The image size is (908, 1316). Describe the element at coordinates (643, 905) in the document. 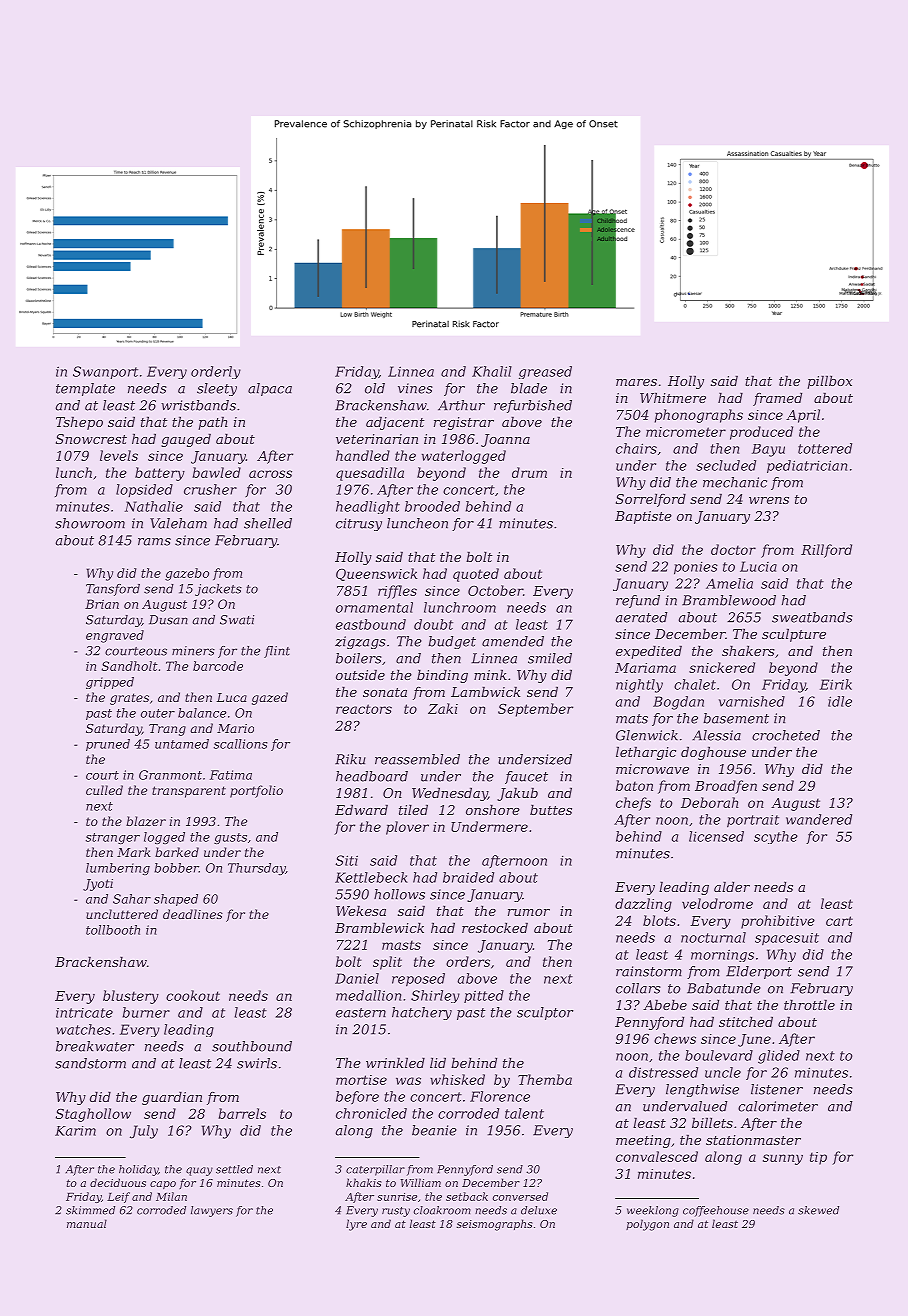

I see `dazzling` at that location.
